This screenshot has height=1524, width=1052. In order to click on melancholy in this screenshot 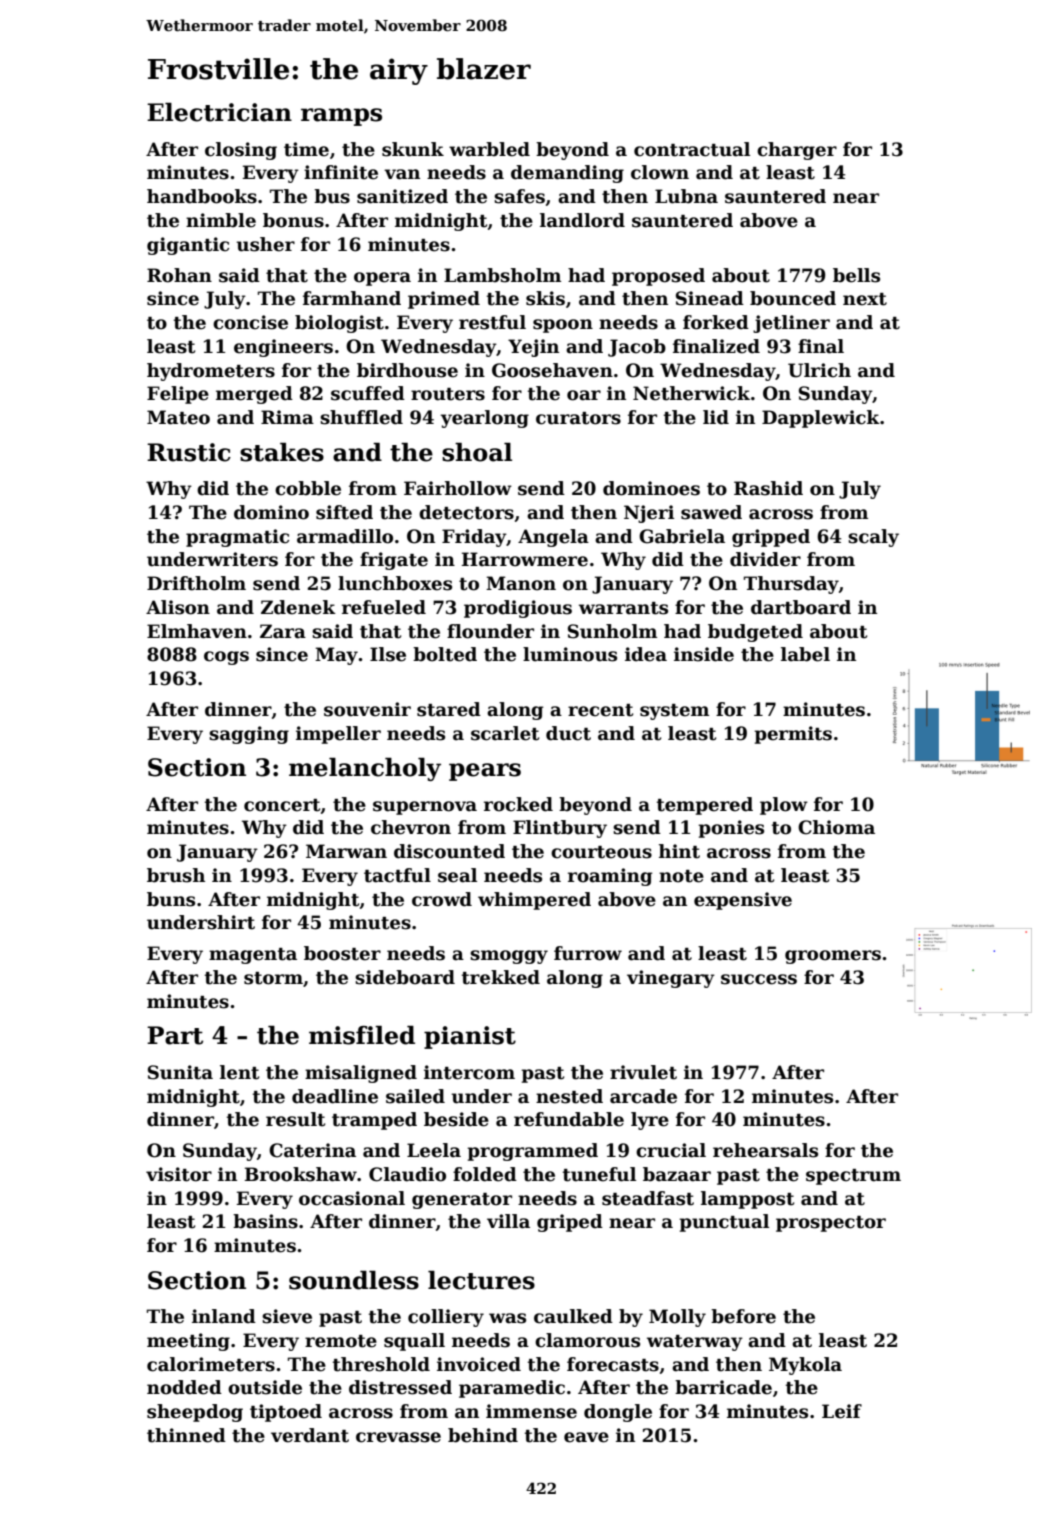, I will do `click(365, 769)`.
